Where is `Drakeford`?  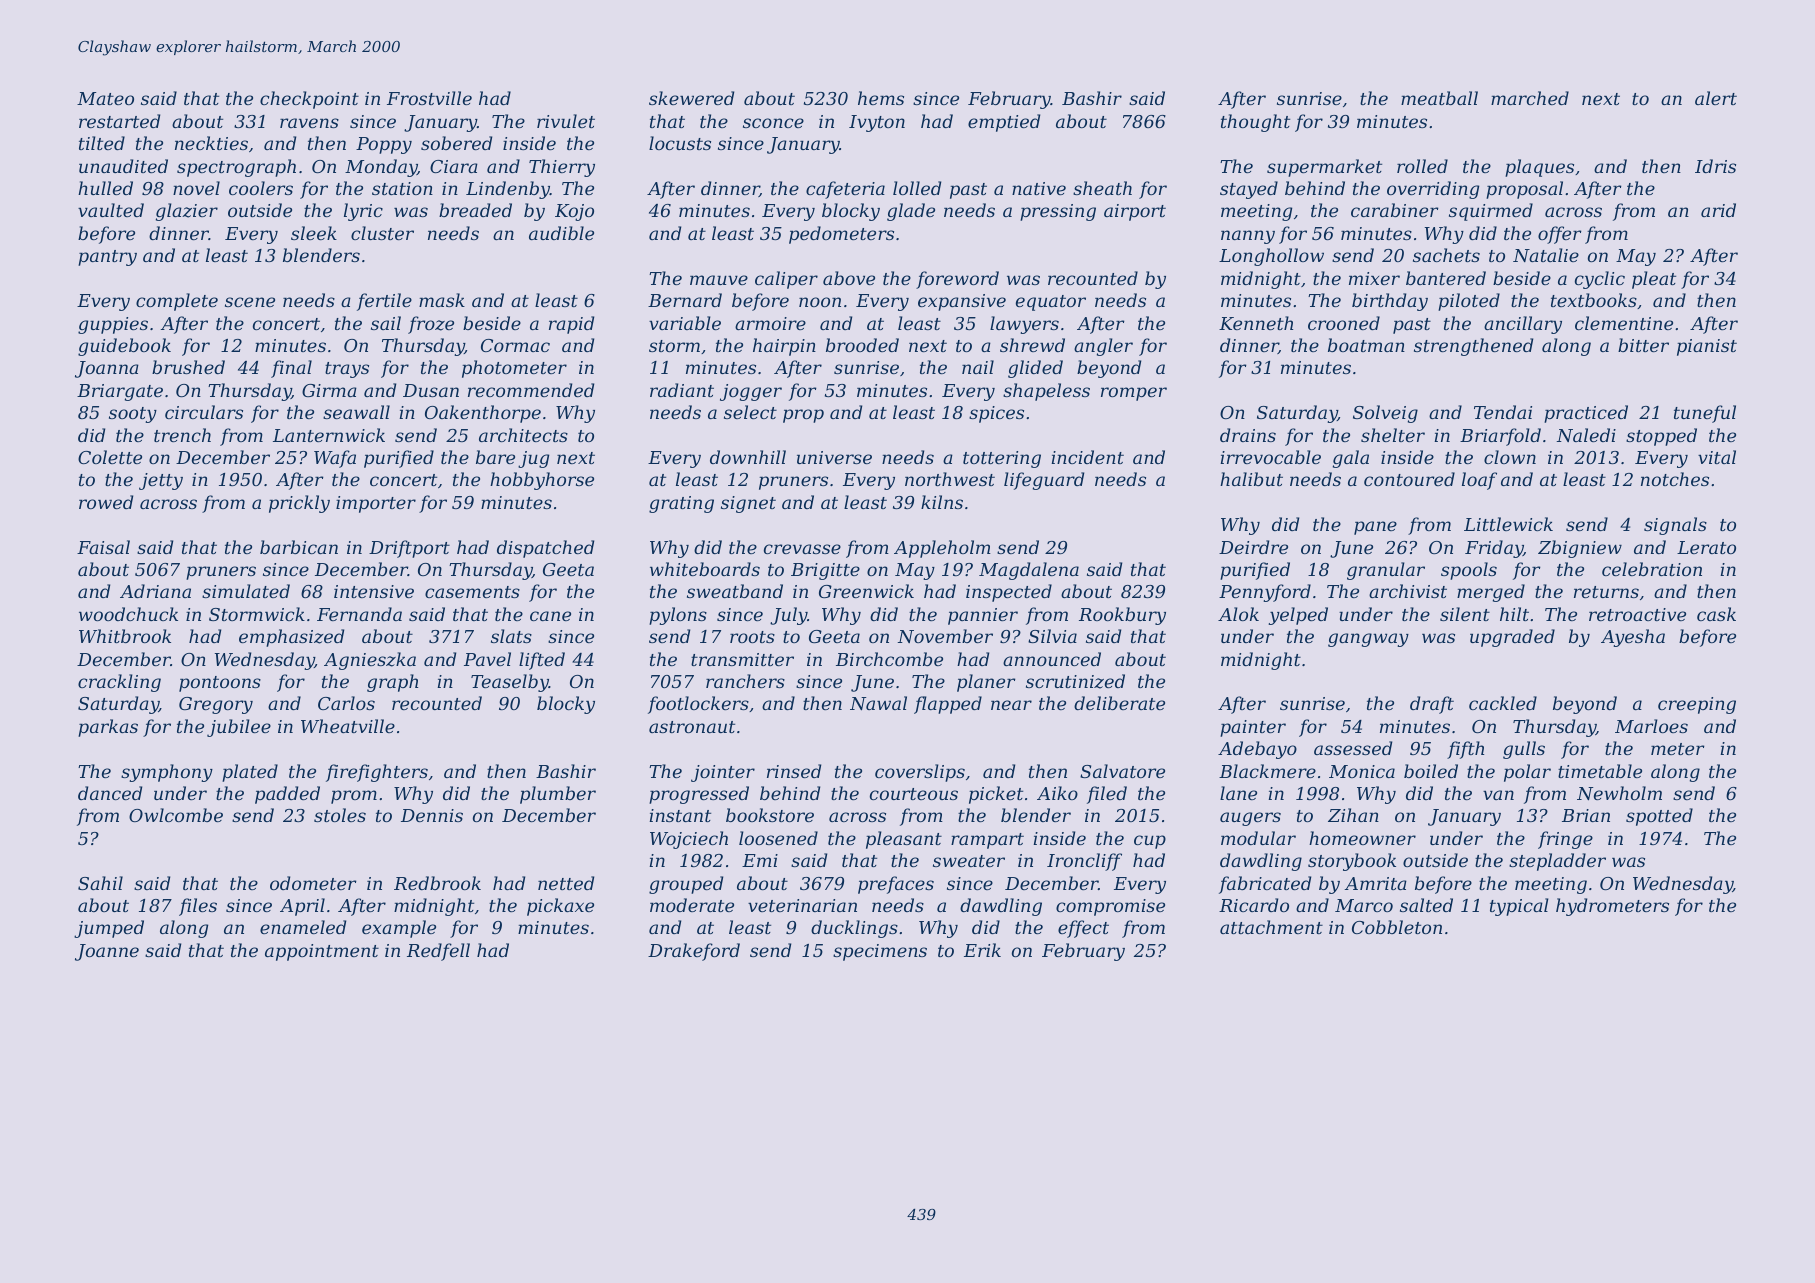 Drakeford is located at coordinates (694, 952).
